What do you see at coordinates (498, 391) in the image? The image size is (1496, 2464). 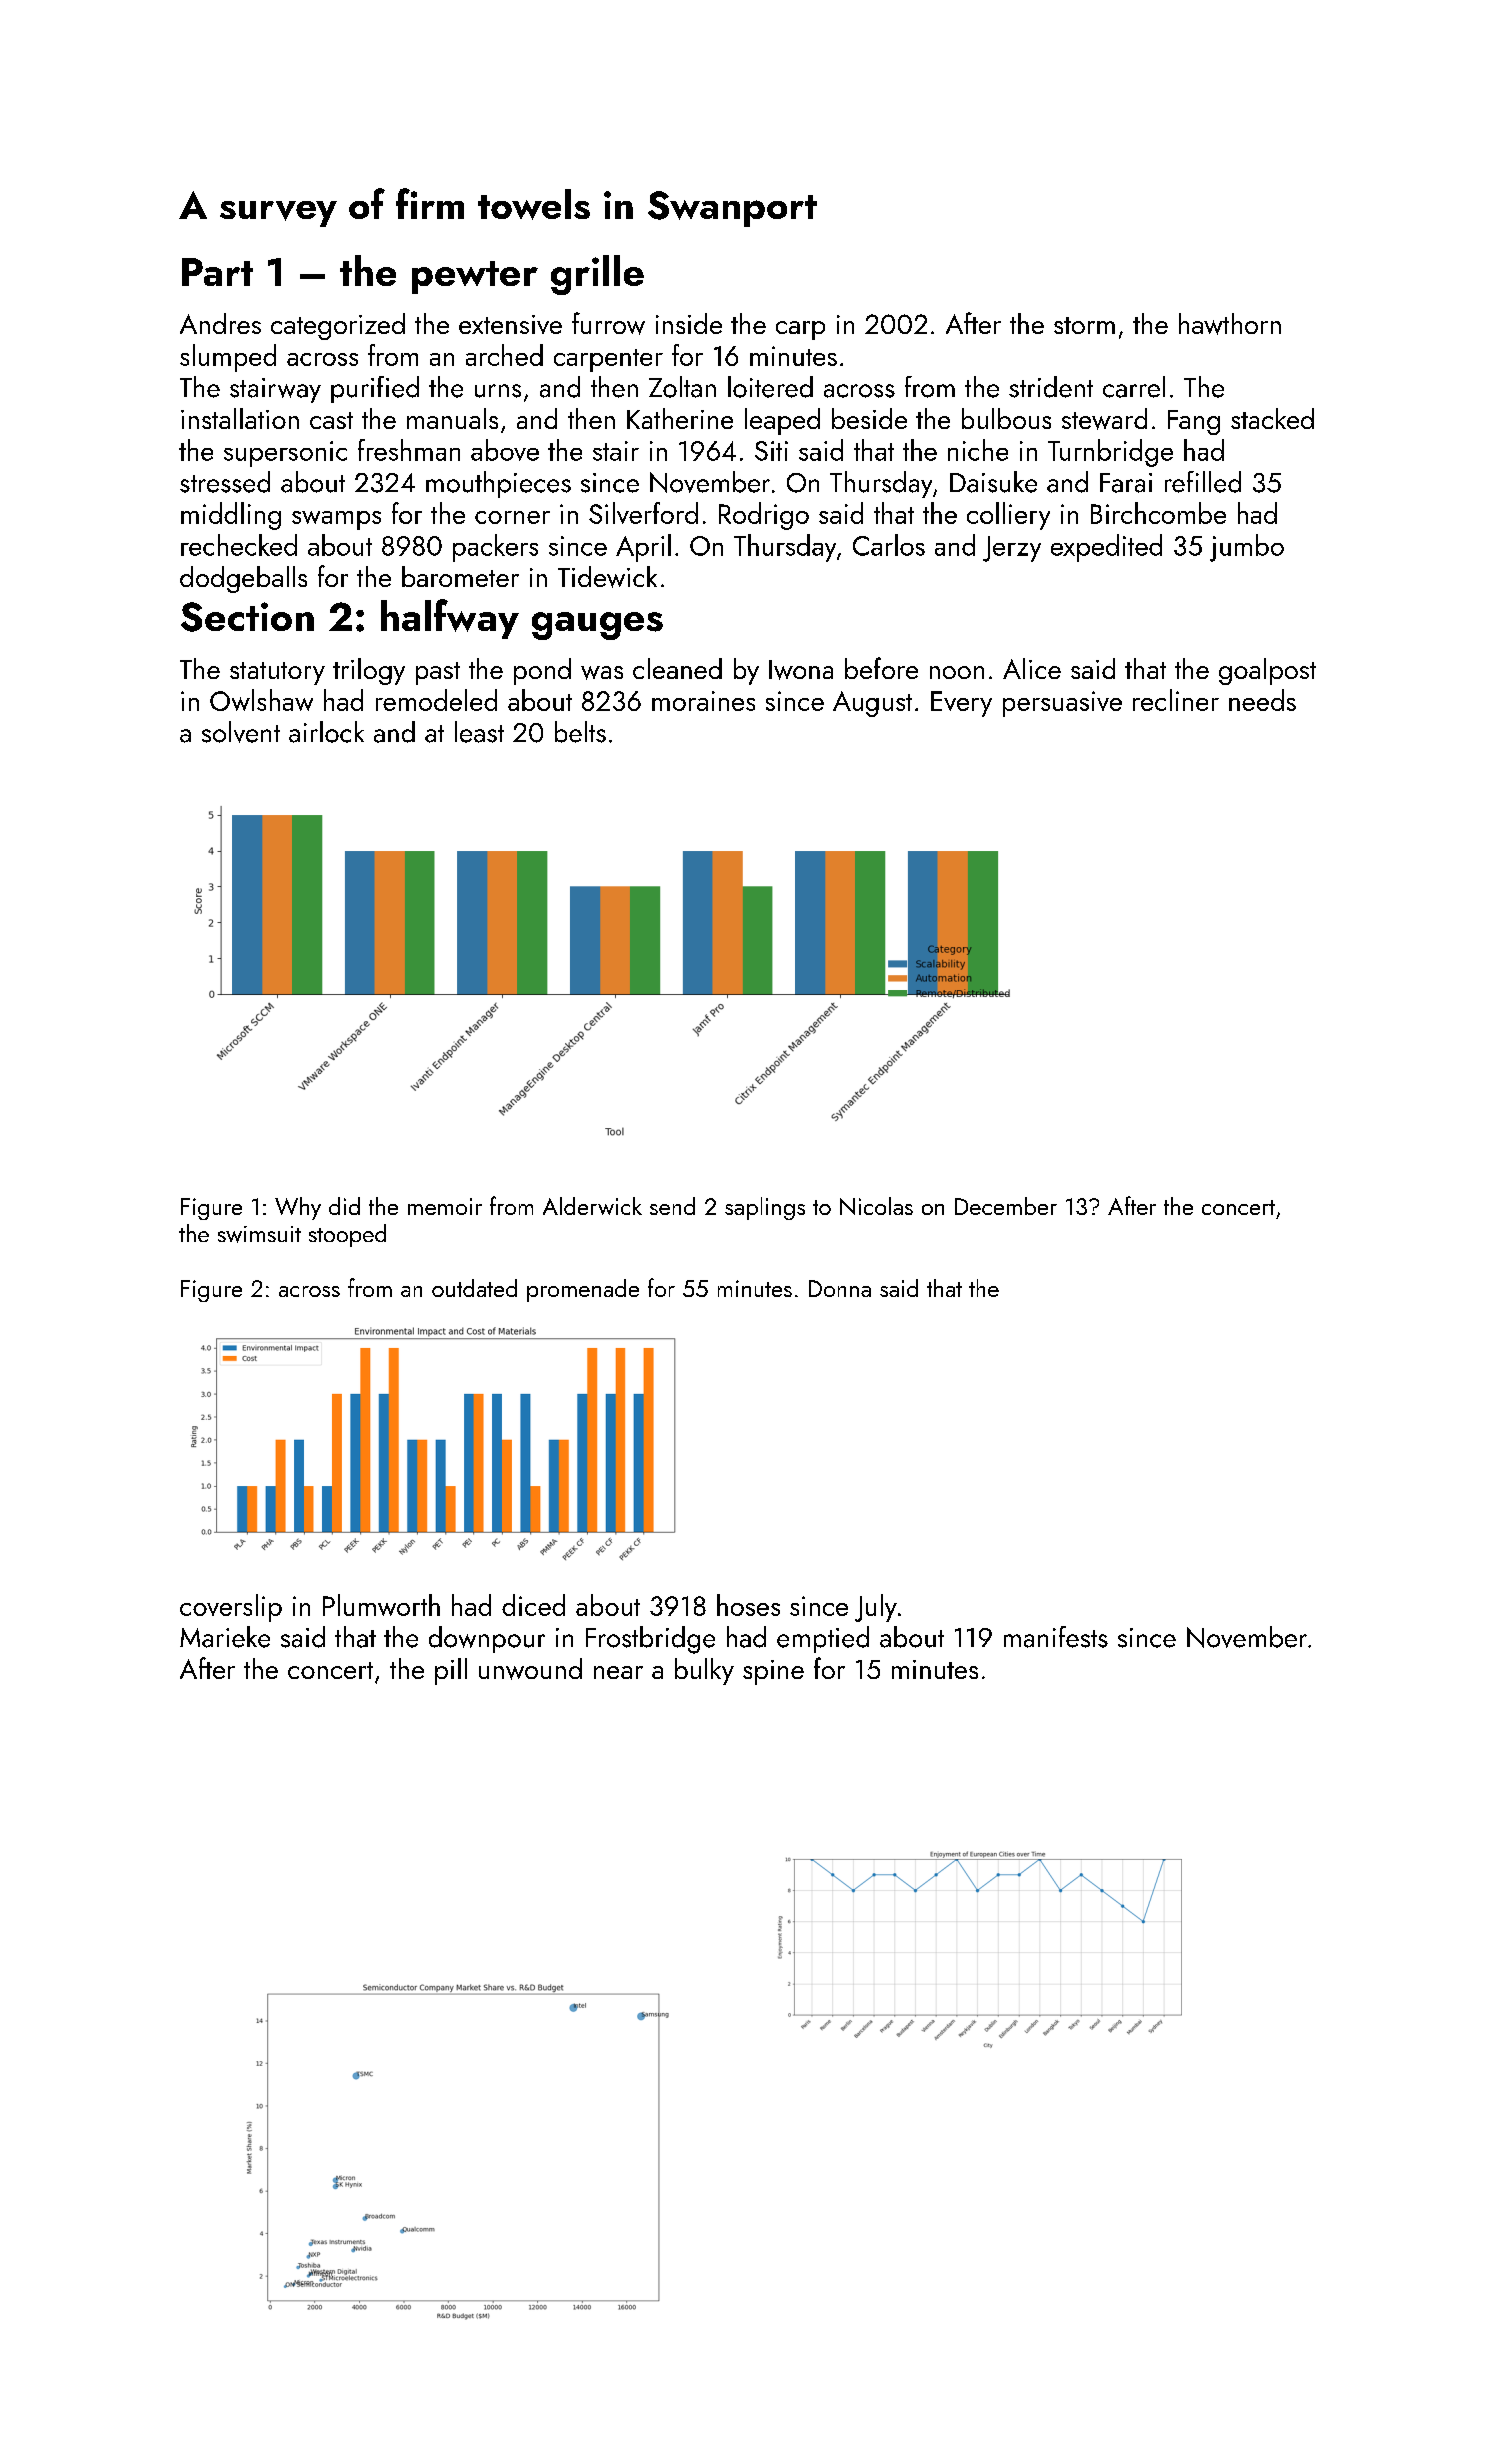 I see `urns` at bounding box center [498, 391].
